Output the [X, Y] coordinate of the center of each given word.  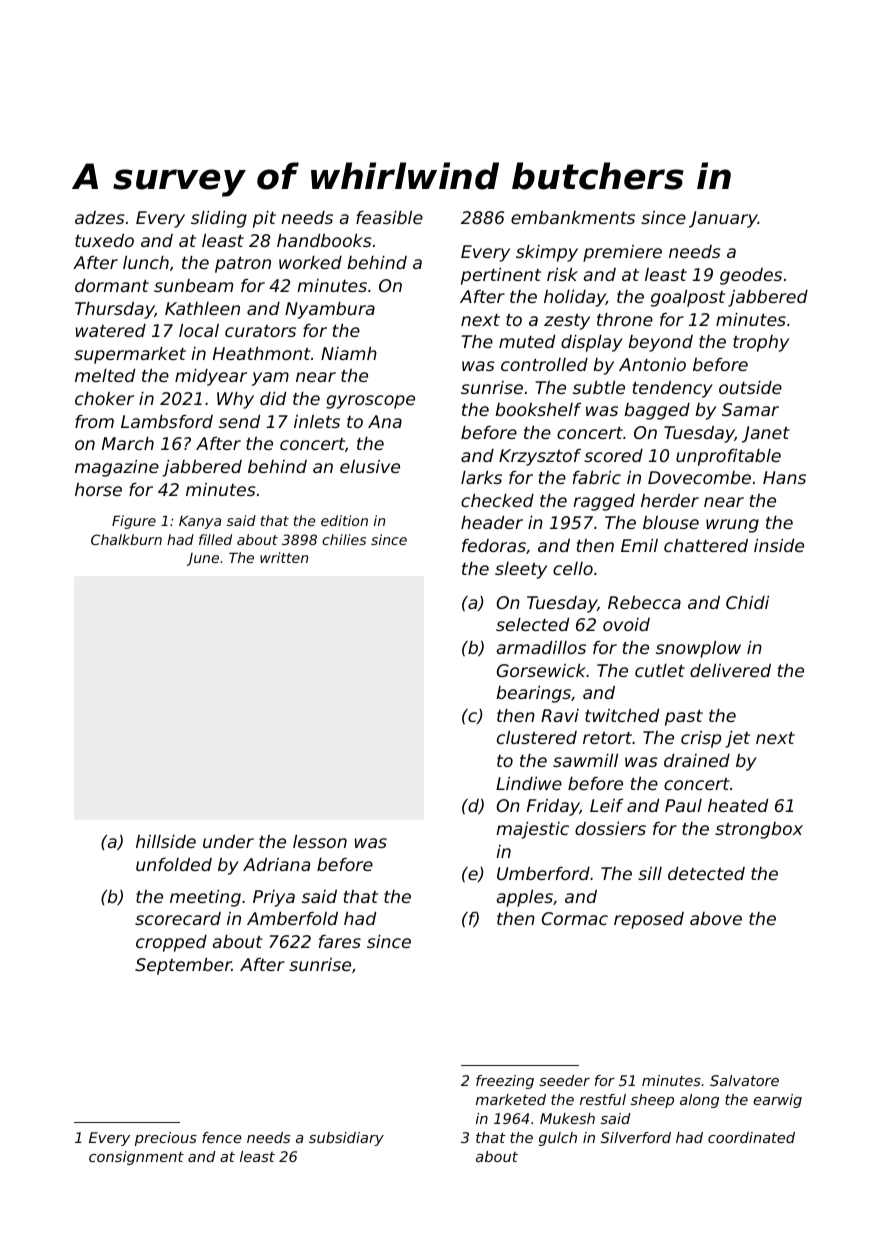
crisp [701, 739]
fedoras [494, 545]
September [183, 966]
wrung [732, 526]
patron [243, 265]
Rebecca [644, 602]
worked [310, 262]
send [239, 421]
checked [497, 500]
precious [166, 1139]
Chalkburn [126, 539]
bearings [533, 694]
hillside [166, 841]
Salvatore [744, 1080]
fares [340, 941]
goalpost [688, 298]
